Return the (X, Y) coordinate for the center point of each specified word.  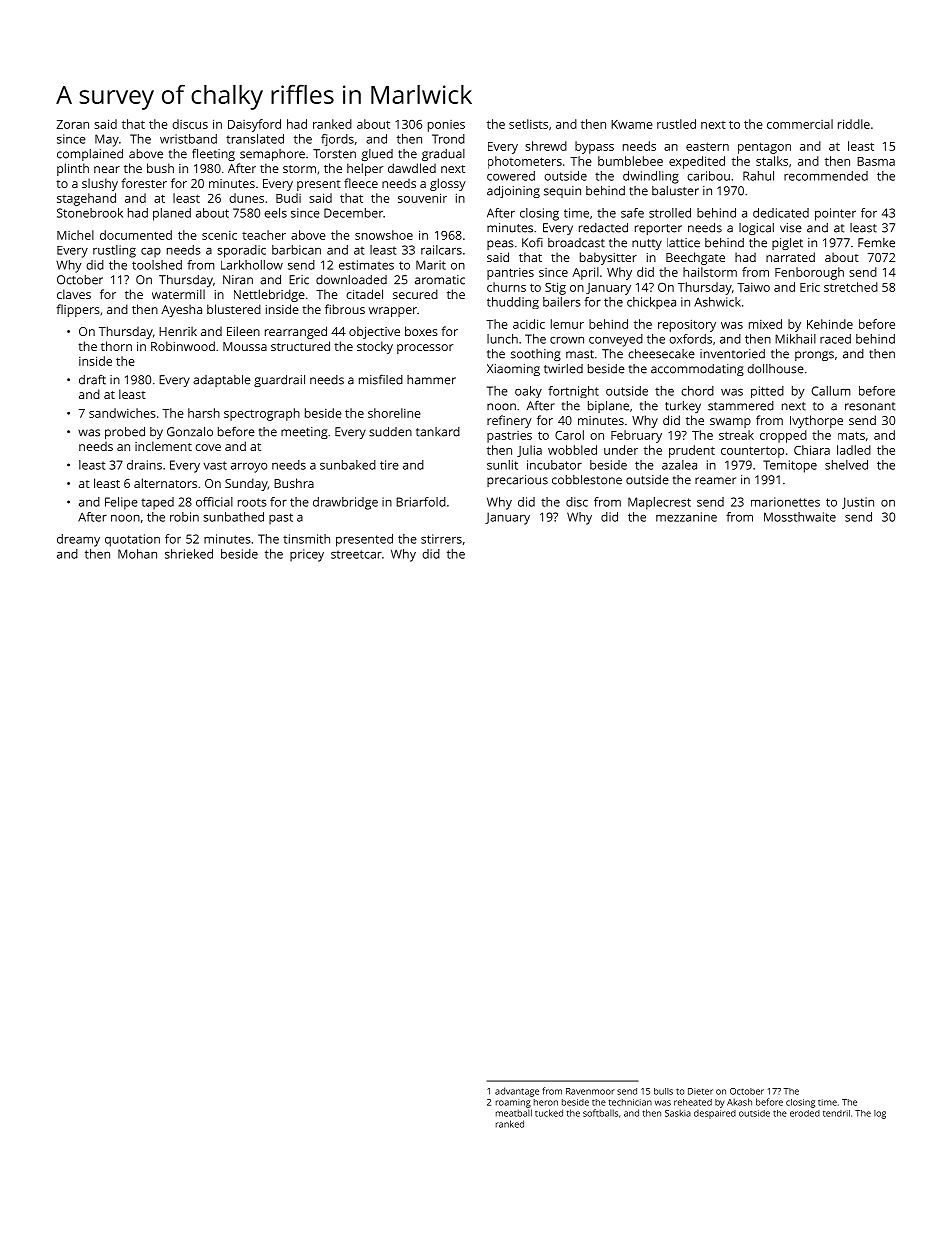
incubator (554, 465)
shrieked (189, 554)
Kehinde (830, 324)
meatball (514, 1113)
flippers (78, 310)
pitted (767, 392)
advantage (517, 1092)
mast (580, 354)
